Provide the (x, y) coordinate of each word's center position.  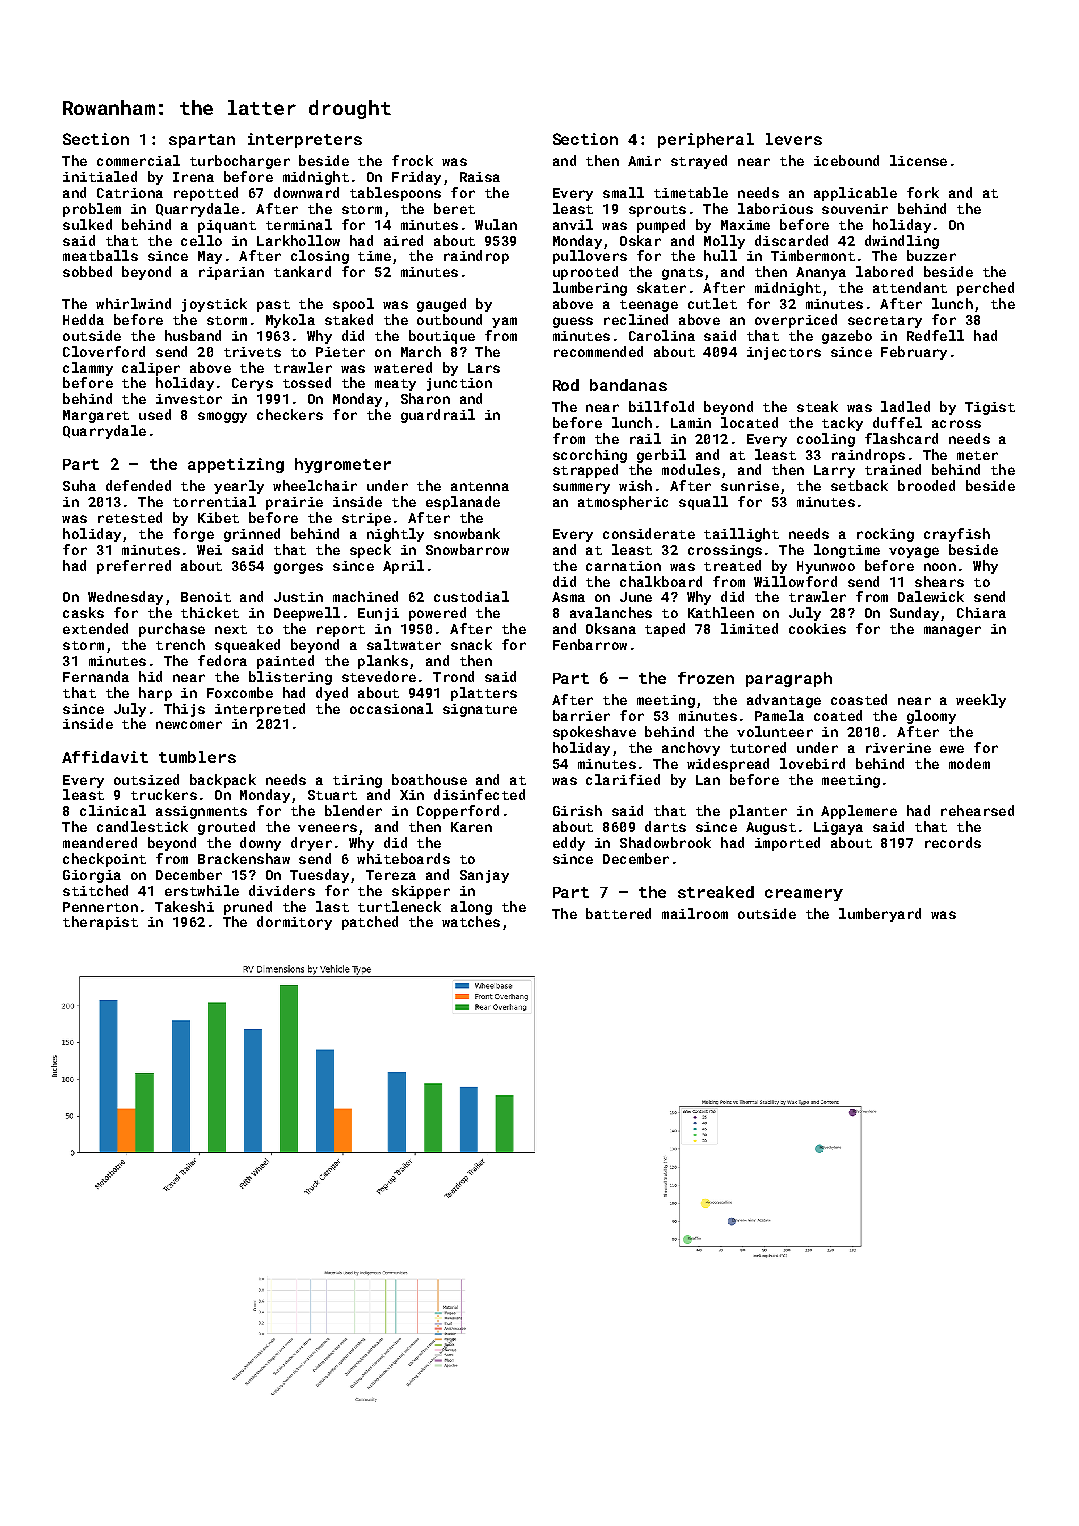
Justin (298, 597)
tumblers (197, 757)
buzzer (931, 255)
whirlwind (133, 303)
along (471, 908)
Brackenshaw (244, 858)
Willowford (795, 581)
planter (758, 812)
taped (665, 630)
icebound (846, 160)
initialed (100, 176)
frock (412, 160)
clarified (623, 779)
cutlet (712, 303)
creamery (804, 895)
